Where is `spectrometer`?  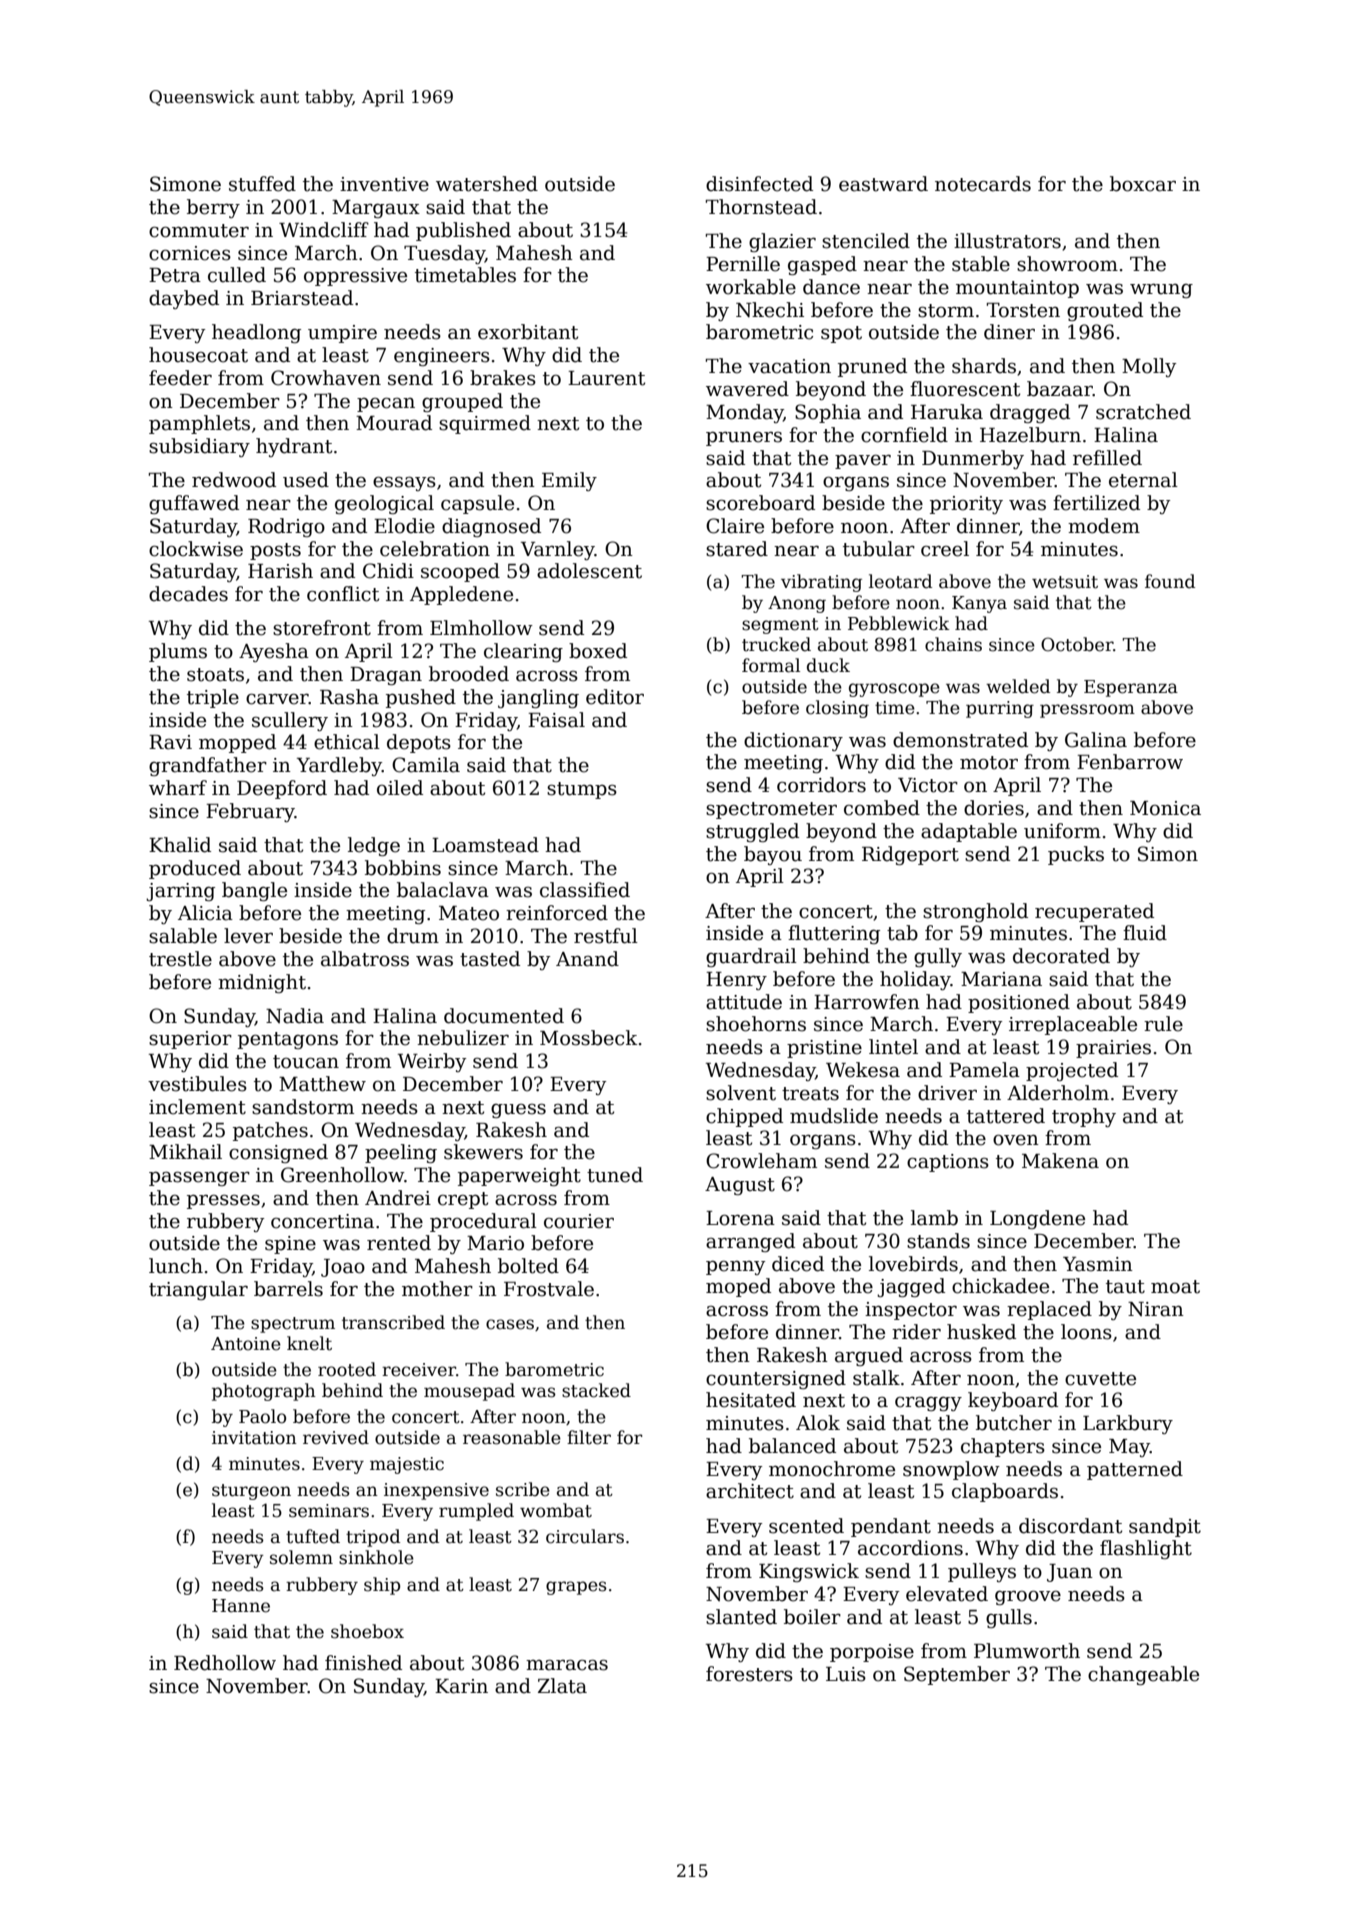
spectrometer is located at coordinates (771, 810).
